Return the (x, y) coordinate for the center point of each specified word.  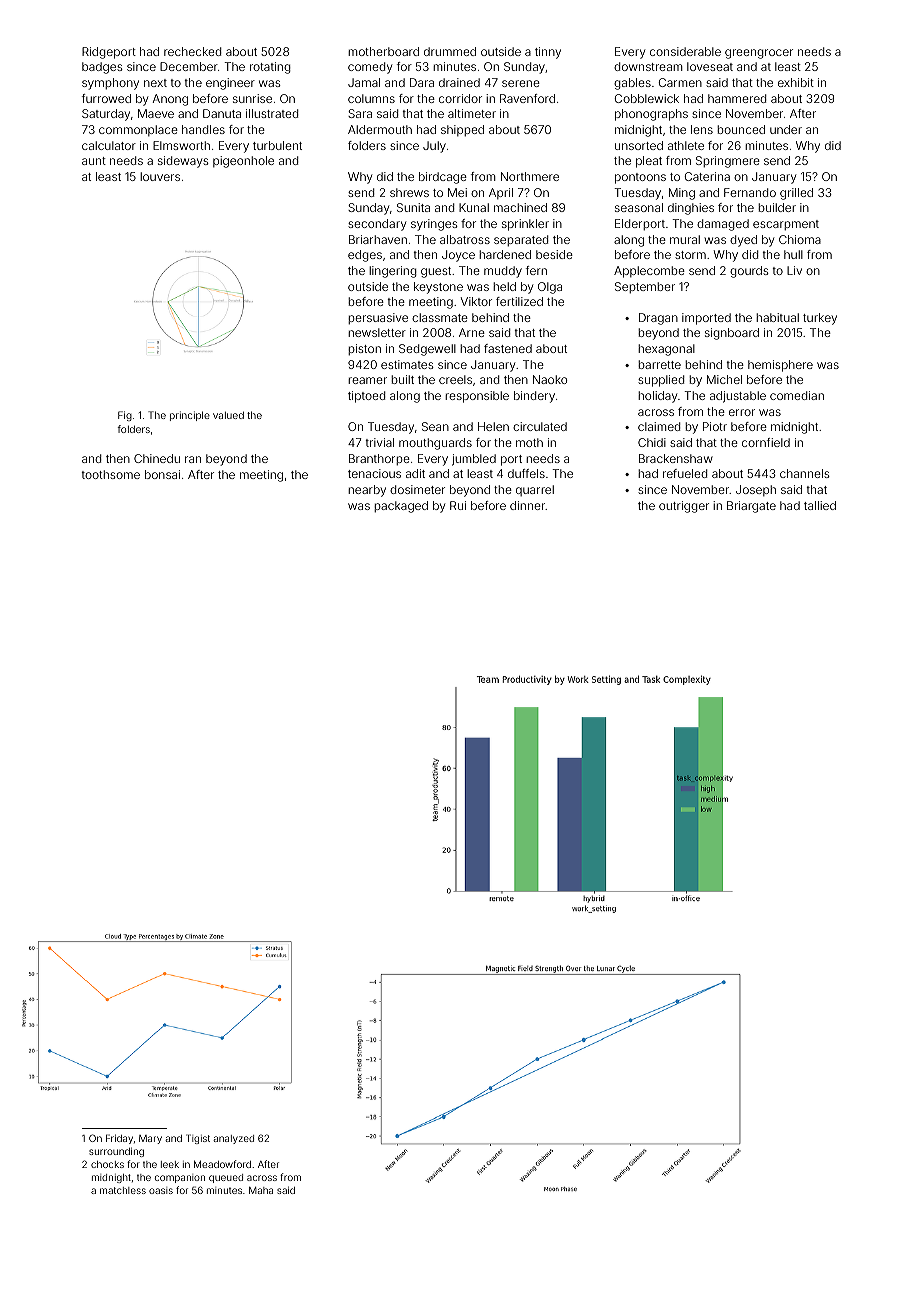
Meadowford (222, 1164)
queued (226, 1178)
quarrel (535, 490)
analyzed (233, 1139)
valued (228, 415)
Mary (150, 1139)
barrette (659, 364)
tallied (820, 505)
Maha (261, 1190)
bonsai (162, 474)
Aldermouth (380, 129)
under (786, 129)
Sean (435, 426)
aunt (94, 161)
